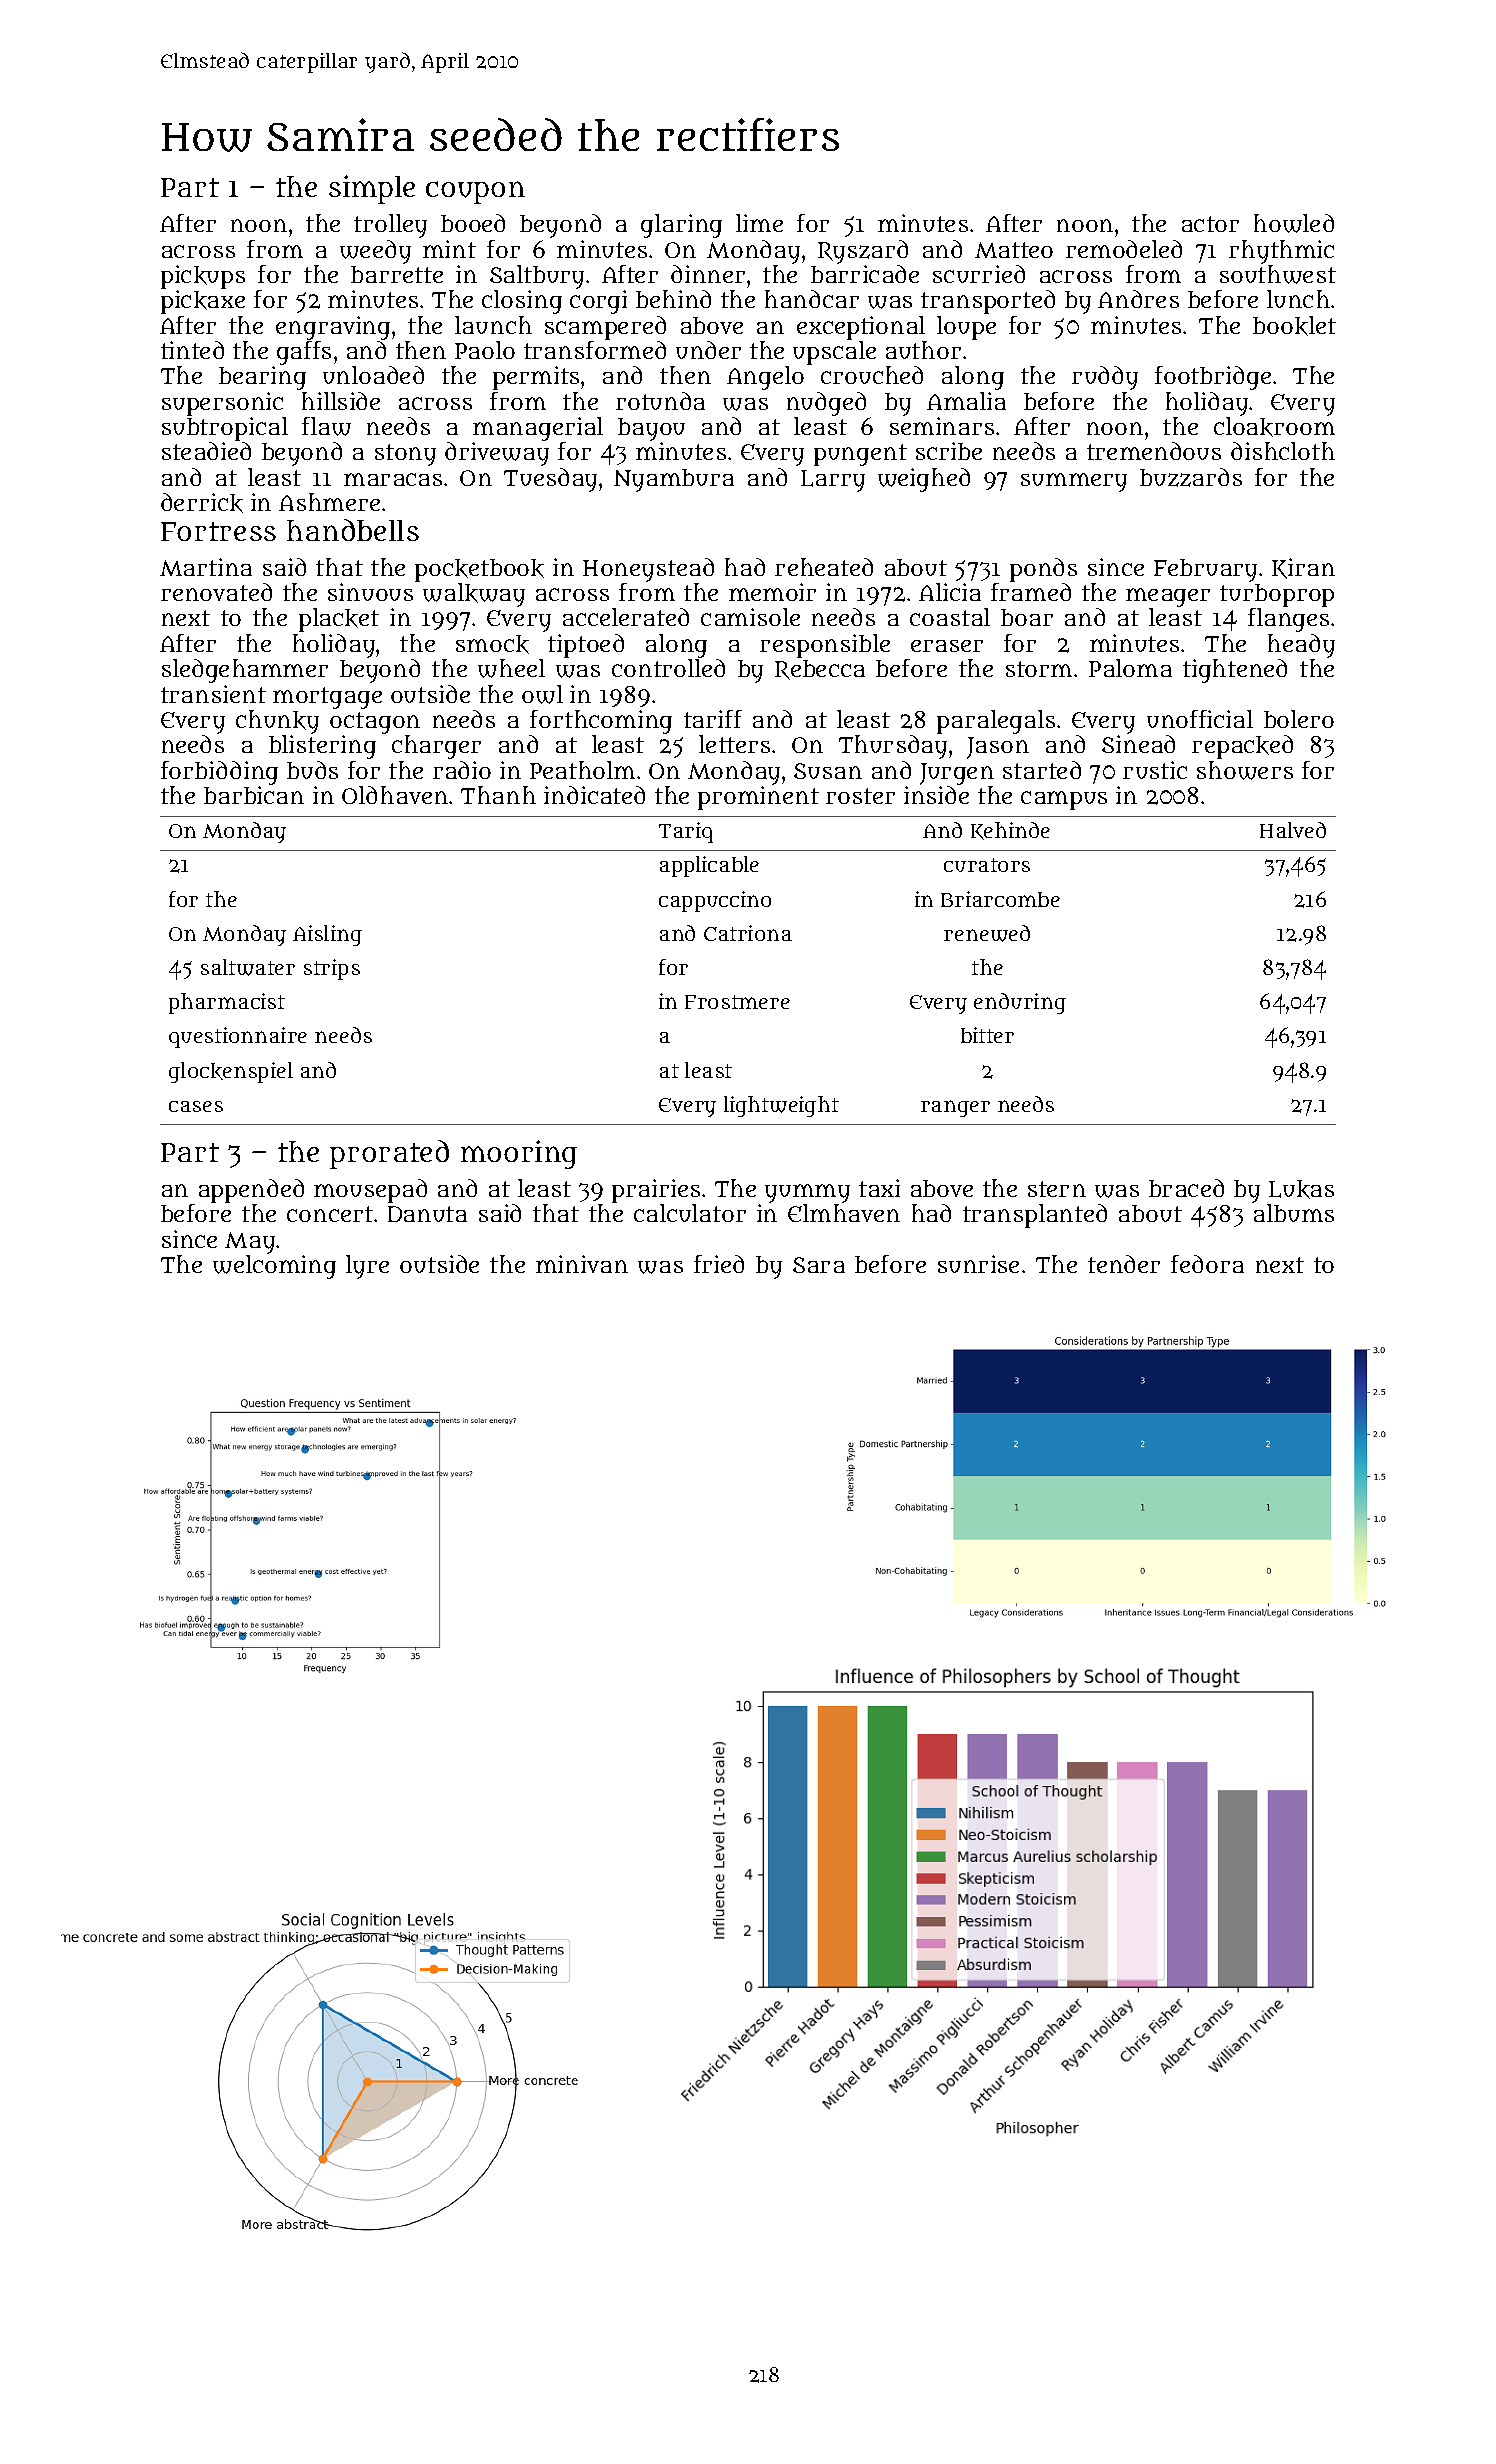 The height and width of the screenshot is (2464, 1496). I want to click on fedora, so click(1207, 1264).
